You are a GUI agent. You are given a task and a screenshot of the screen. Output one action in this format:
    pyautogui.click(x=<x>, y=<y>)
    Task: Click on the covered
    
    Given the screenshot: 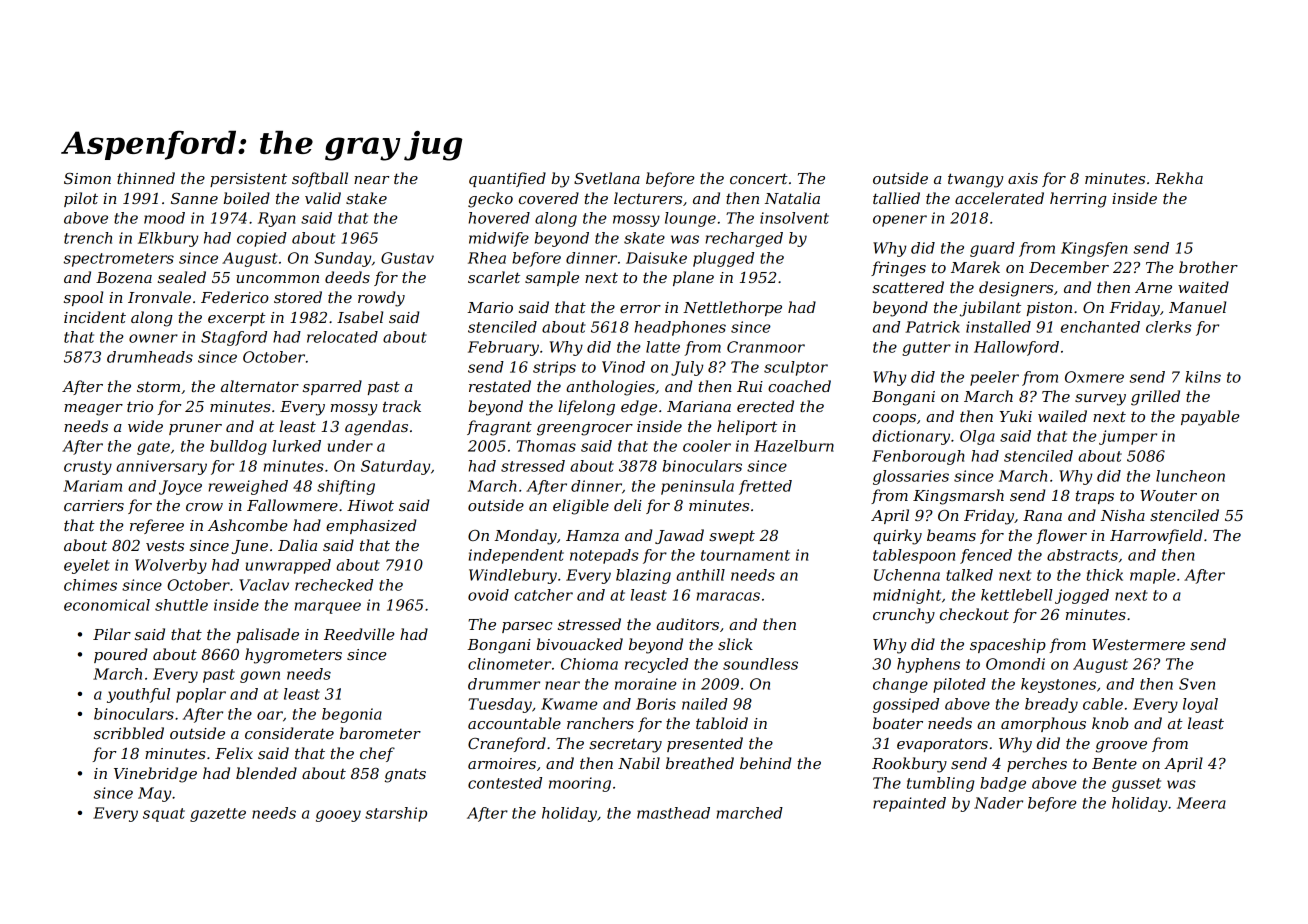 What is the action you would take?
    pyautogui.click(x=549, y=198)
